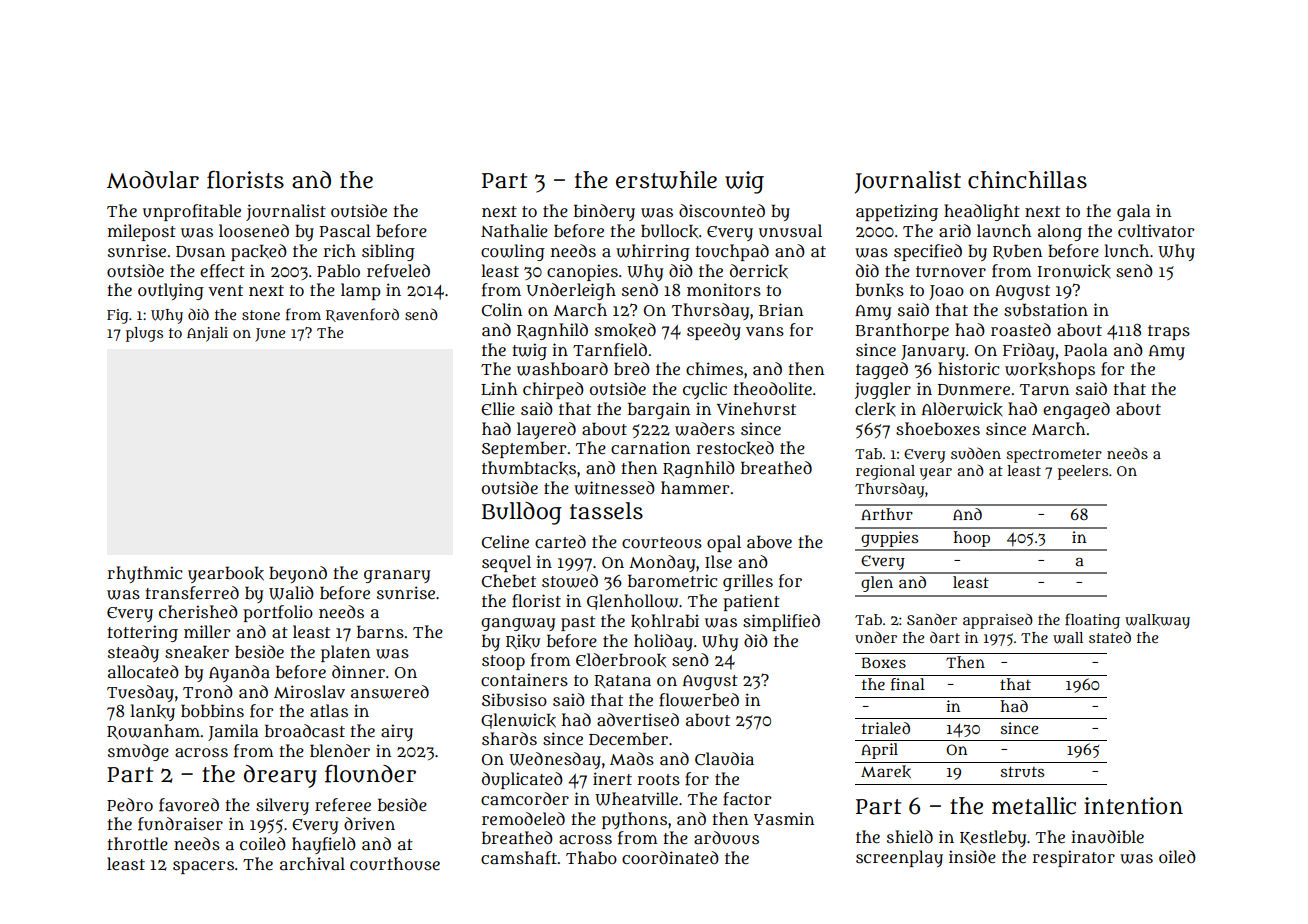 The height and width of the image is (924, 1308). Describe the element at coordinates (130, 804) in the image. I see `Pedro` at that location.
